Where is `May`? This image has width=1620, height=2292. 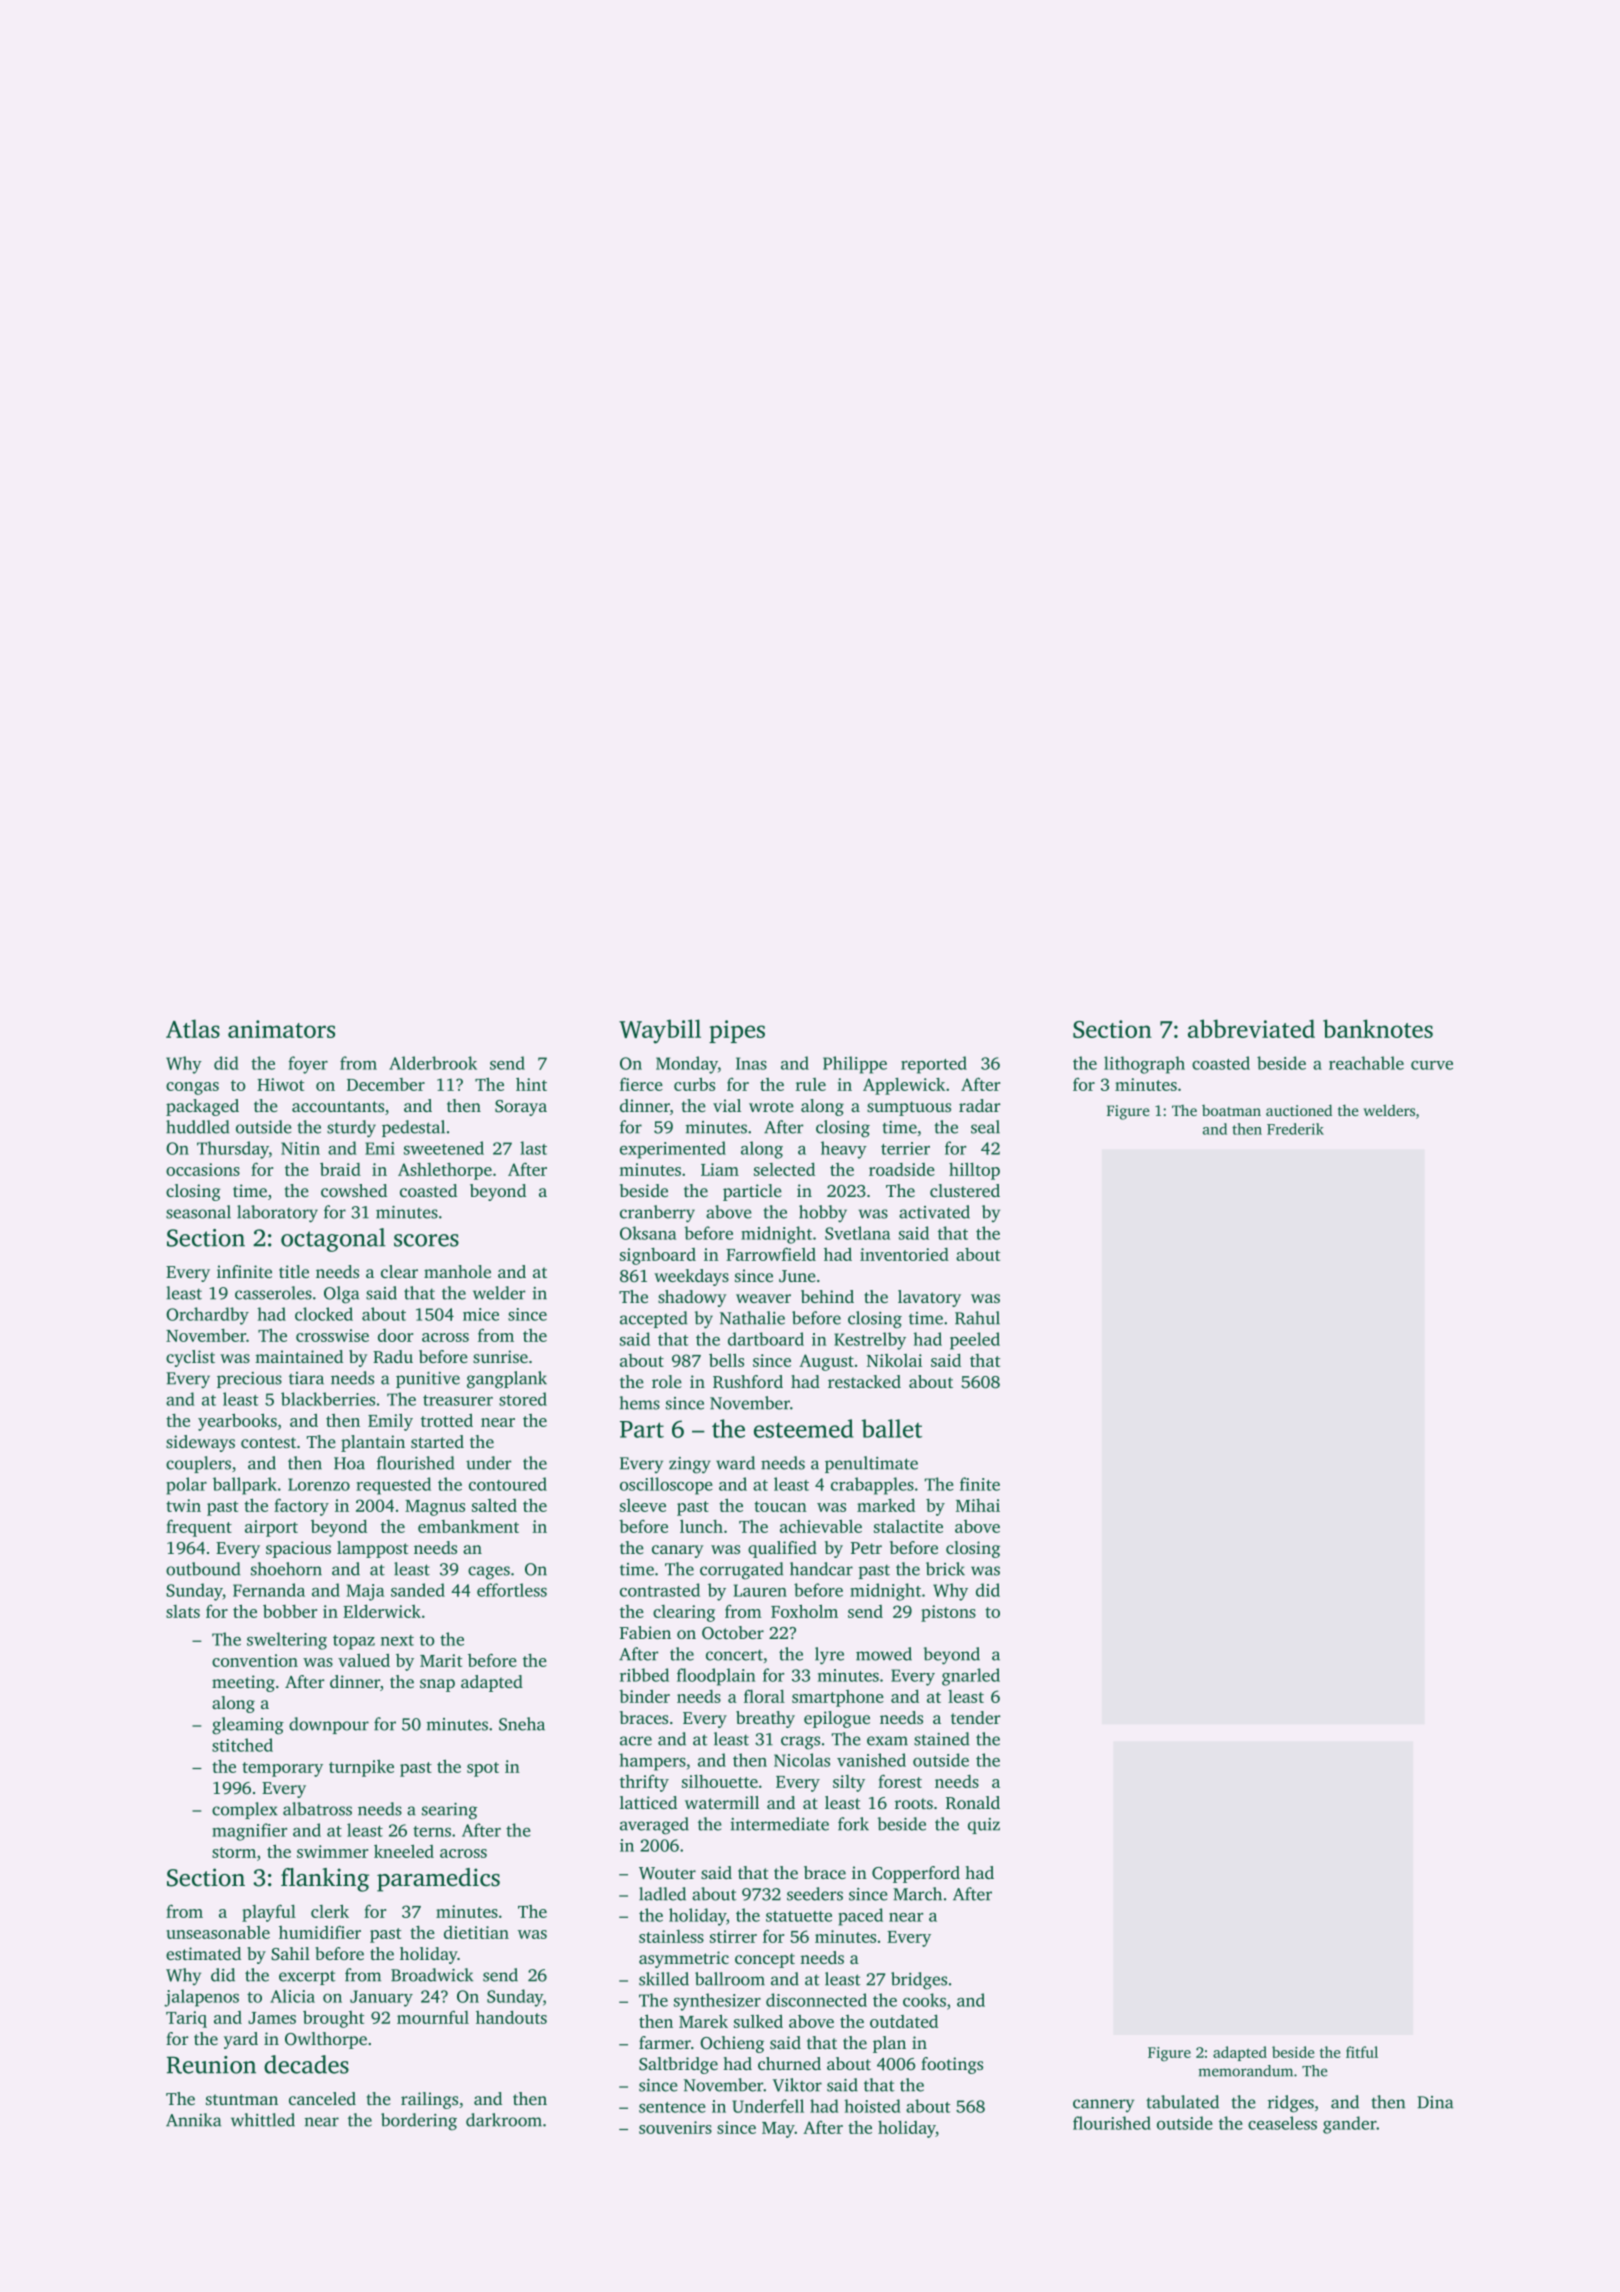
May is located at coordinates (778, 2130).
